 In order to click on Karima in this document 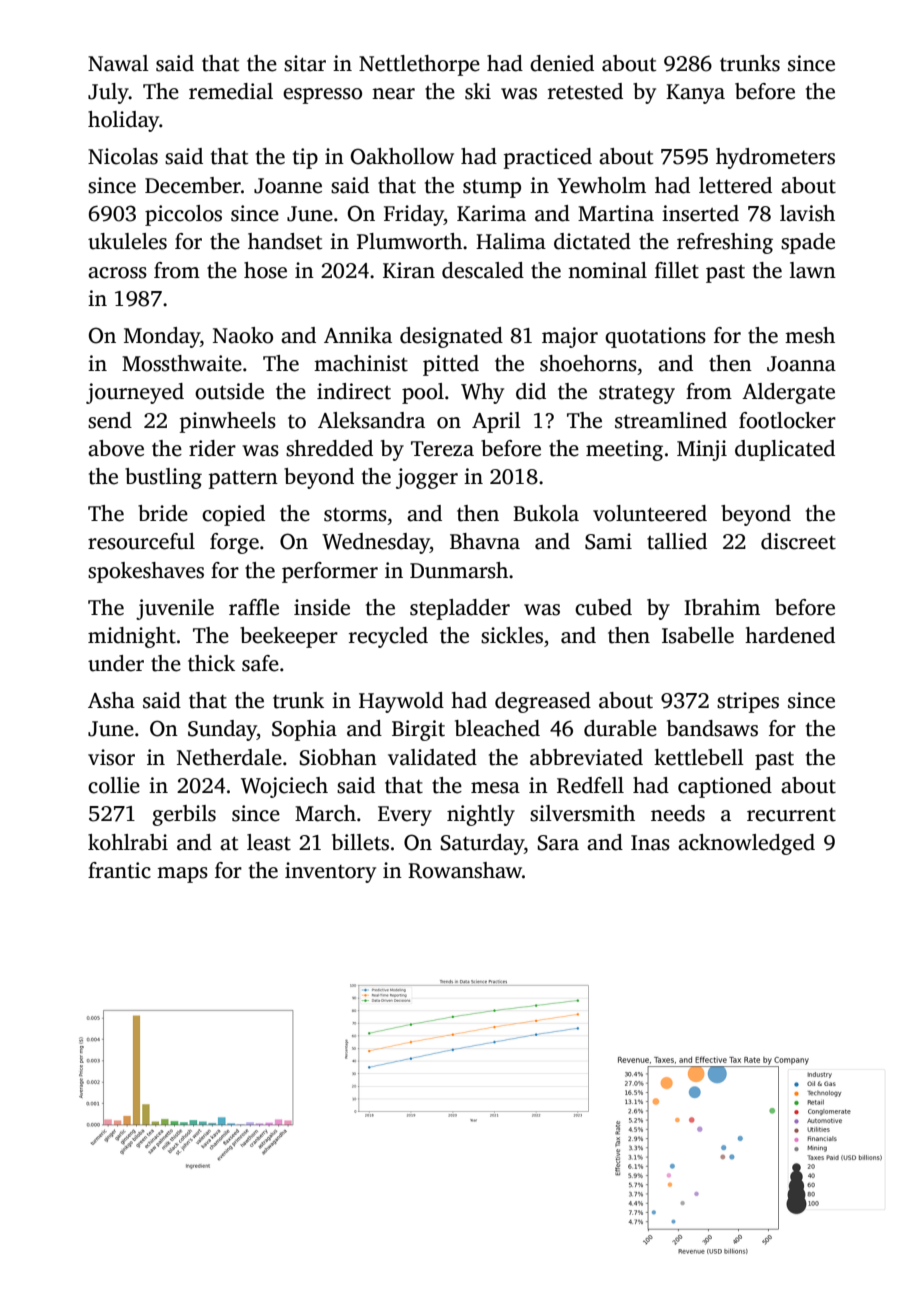, I will do `click(491, 213)`.
